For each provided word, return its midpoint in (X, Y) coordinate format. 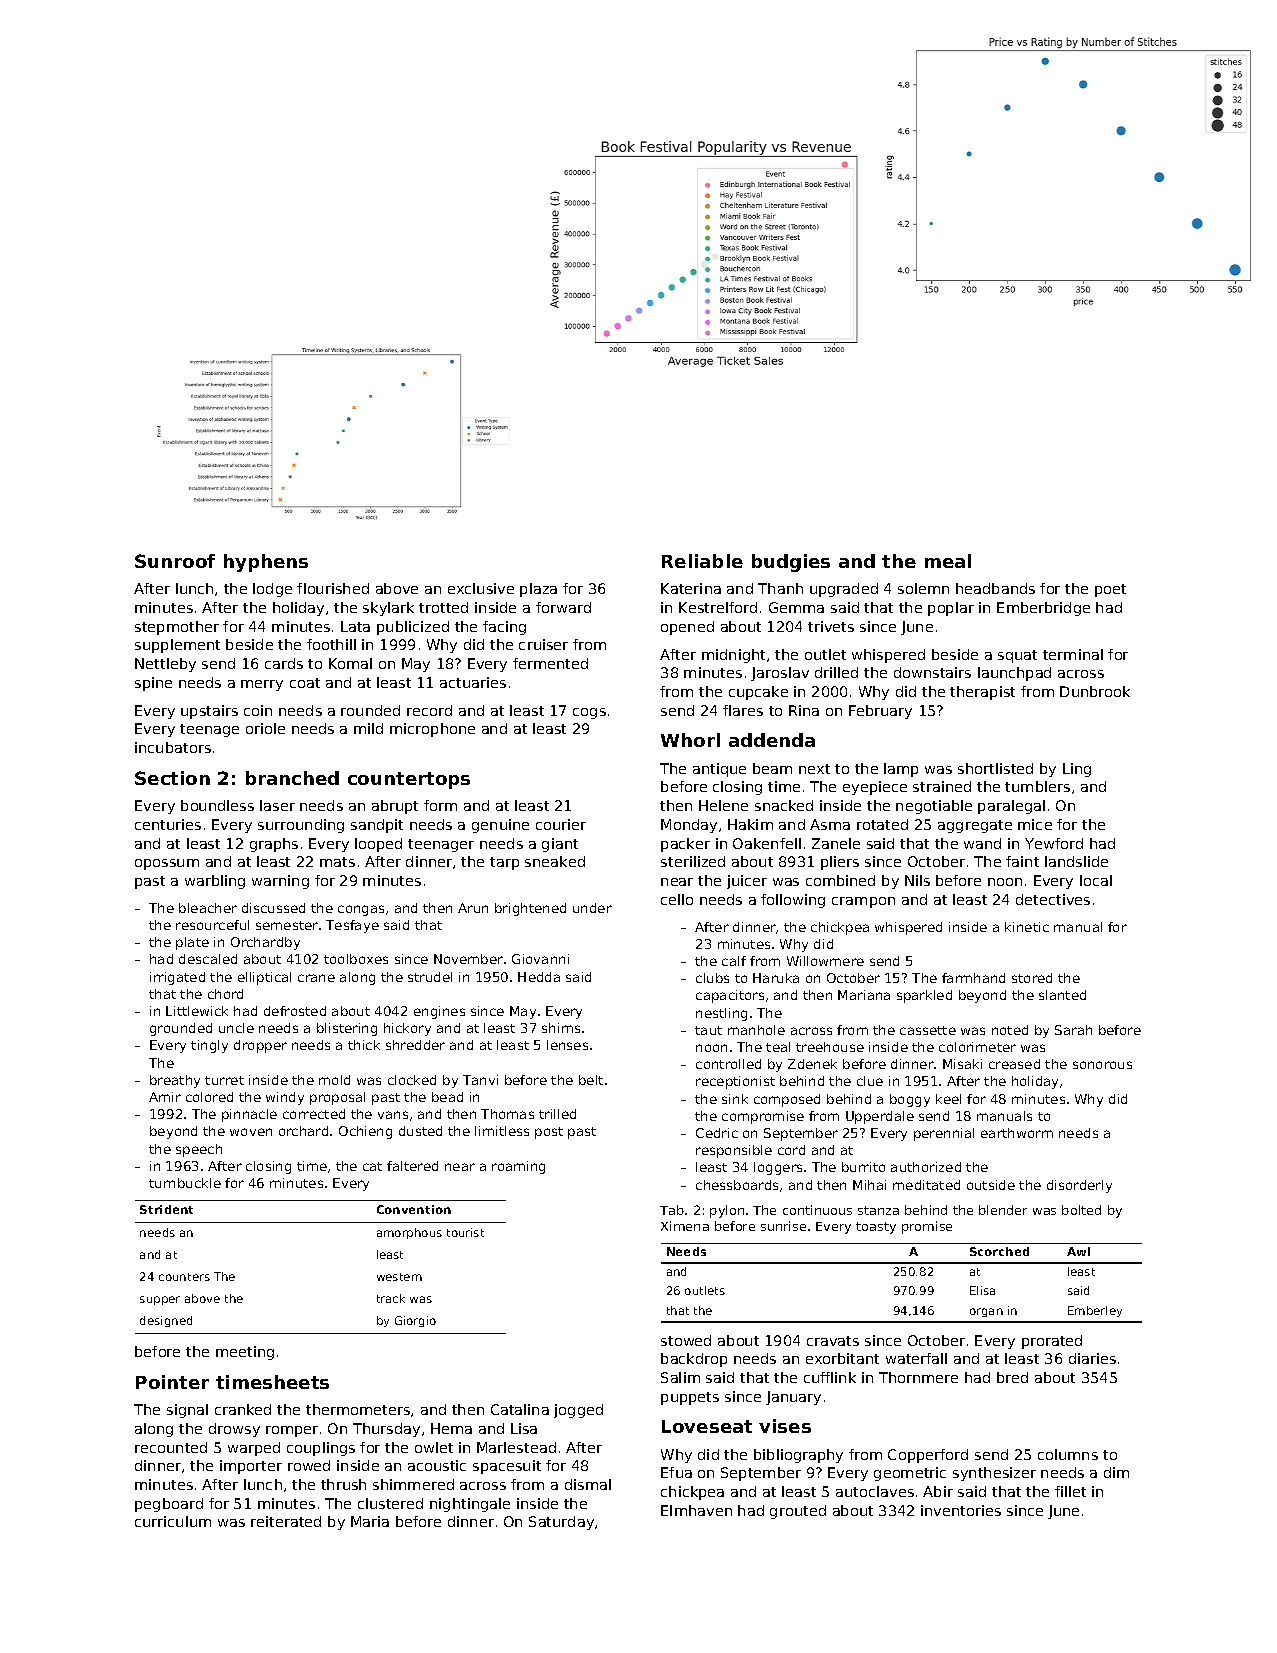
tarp (504, 863)
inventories (961, 1510)
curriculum (173, 1521)
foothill (331, 644)
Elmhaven (696, 1510)
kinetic (1027, 927)
